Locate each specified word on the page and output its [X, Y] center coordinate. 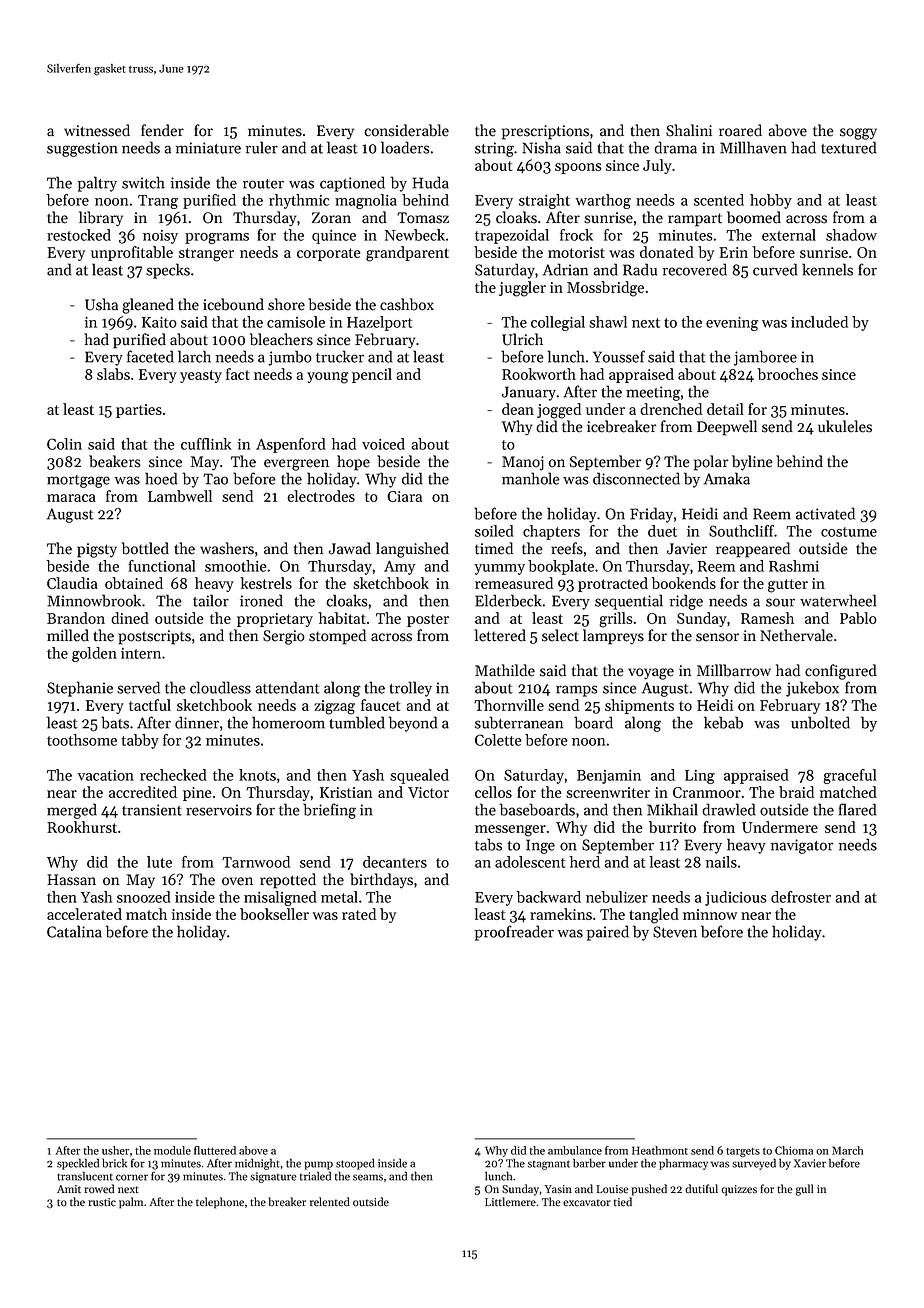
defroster [801, 897]
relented [330, 1202]
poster [428, 620]
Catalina [74, 931]
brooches [787, 374]
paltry [97, 184]
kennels [827, 269]
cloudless [220, 687]
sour [780, 602]
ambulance [575, 1150]
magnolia [366, 201]
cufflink [206, 444]
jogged [559, 411]
